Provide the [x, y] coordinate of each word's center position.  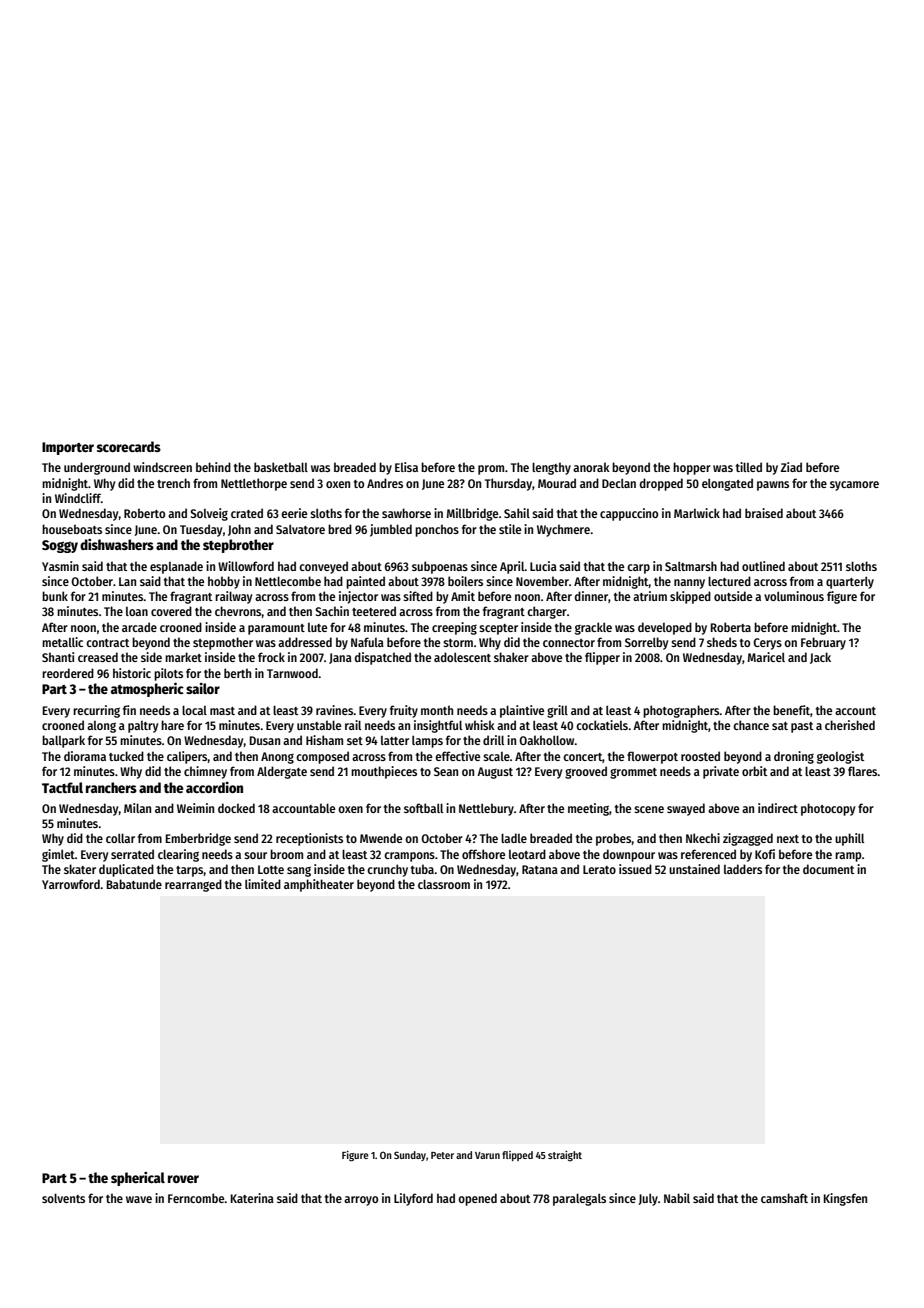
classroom [444, 884]
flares [863, 771]
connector [569, 643]
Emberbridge [198, 839]
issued [635, 869]
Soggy [60, 546]
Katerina [252, 1198]
